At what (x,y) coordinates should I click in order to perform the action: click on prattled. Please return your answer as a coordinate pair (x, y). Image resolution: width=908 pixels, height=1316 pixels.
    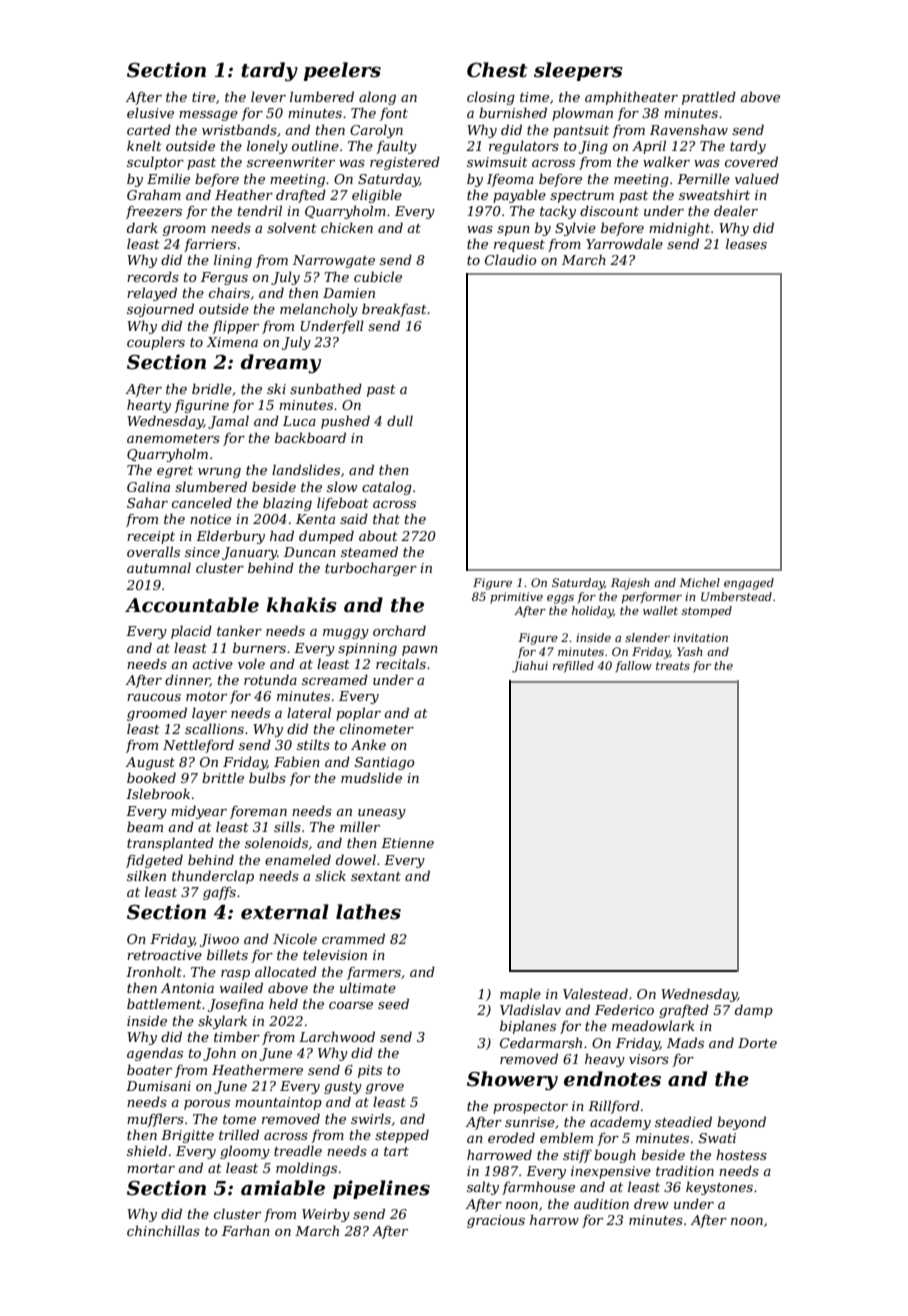
    Looking at the image, I should click on (709, 98).
